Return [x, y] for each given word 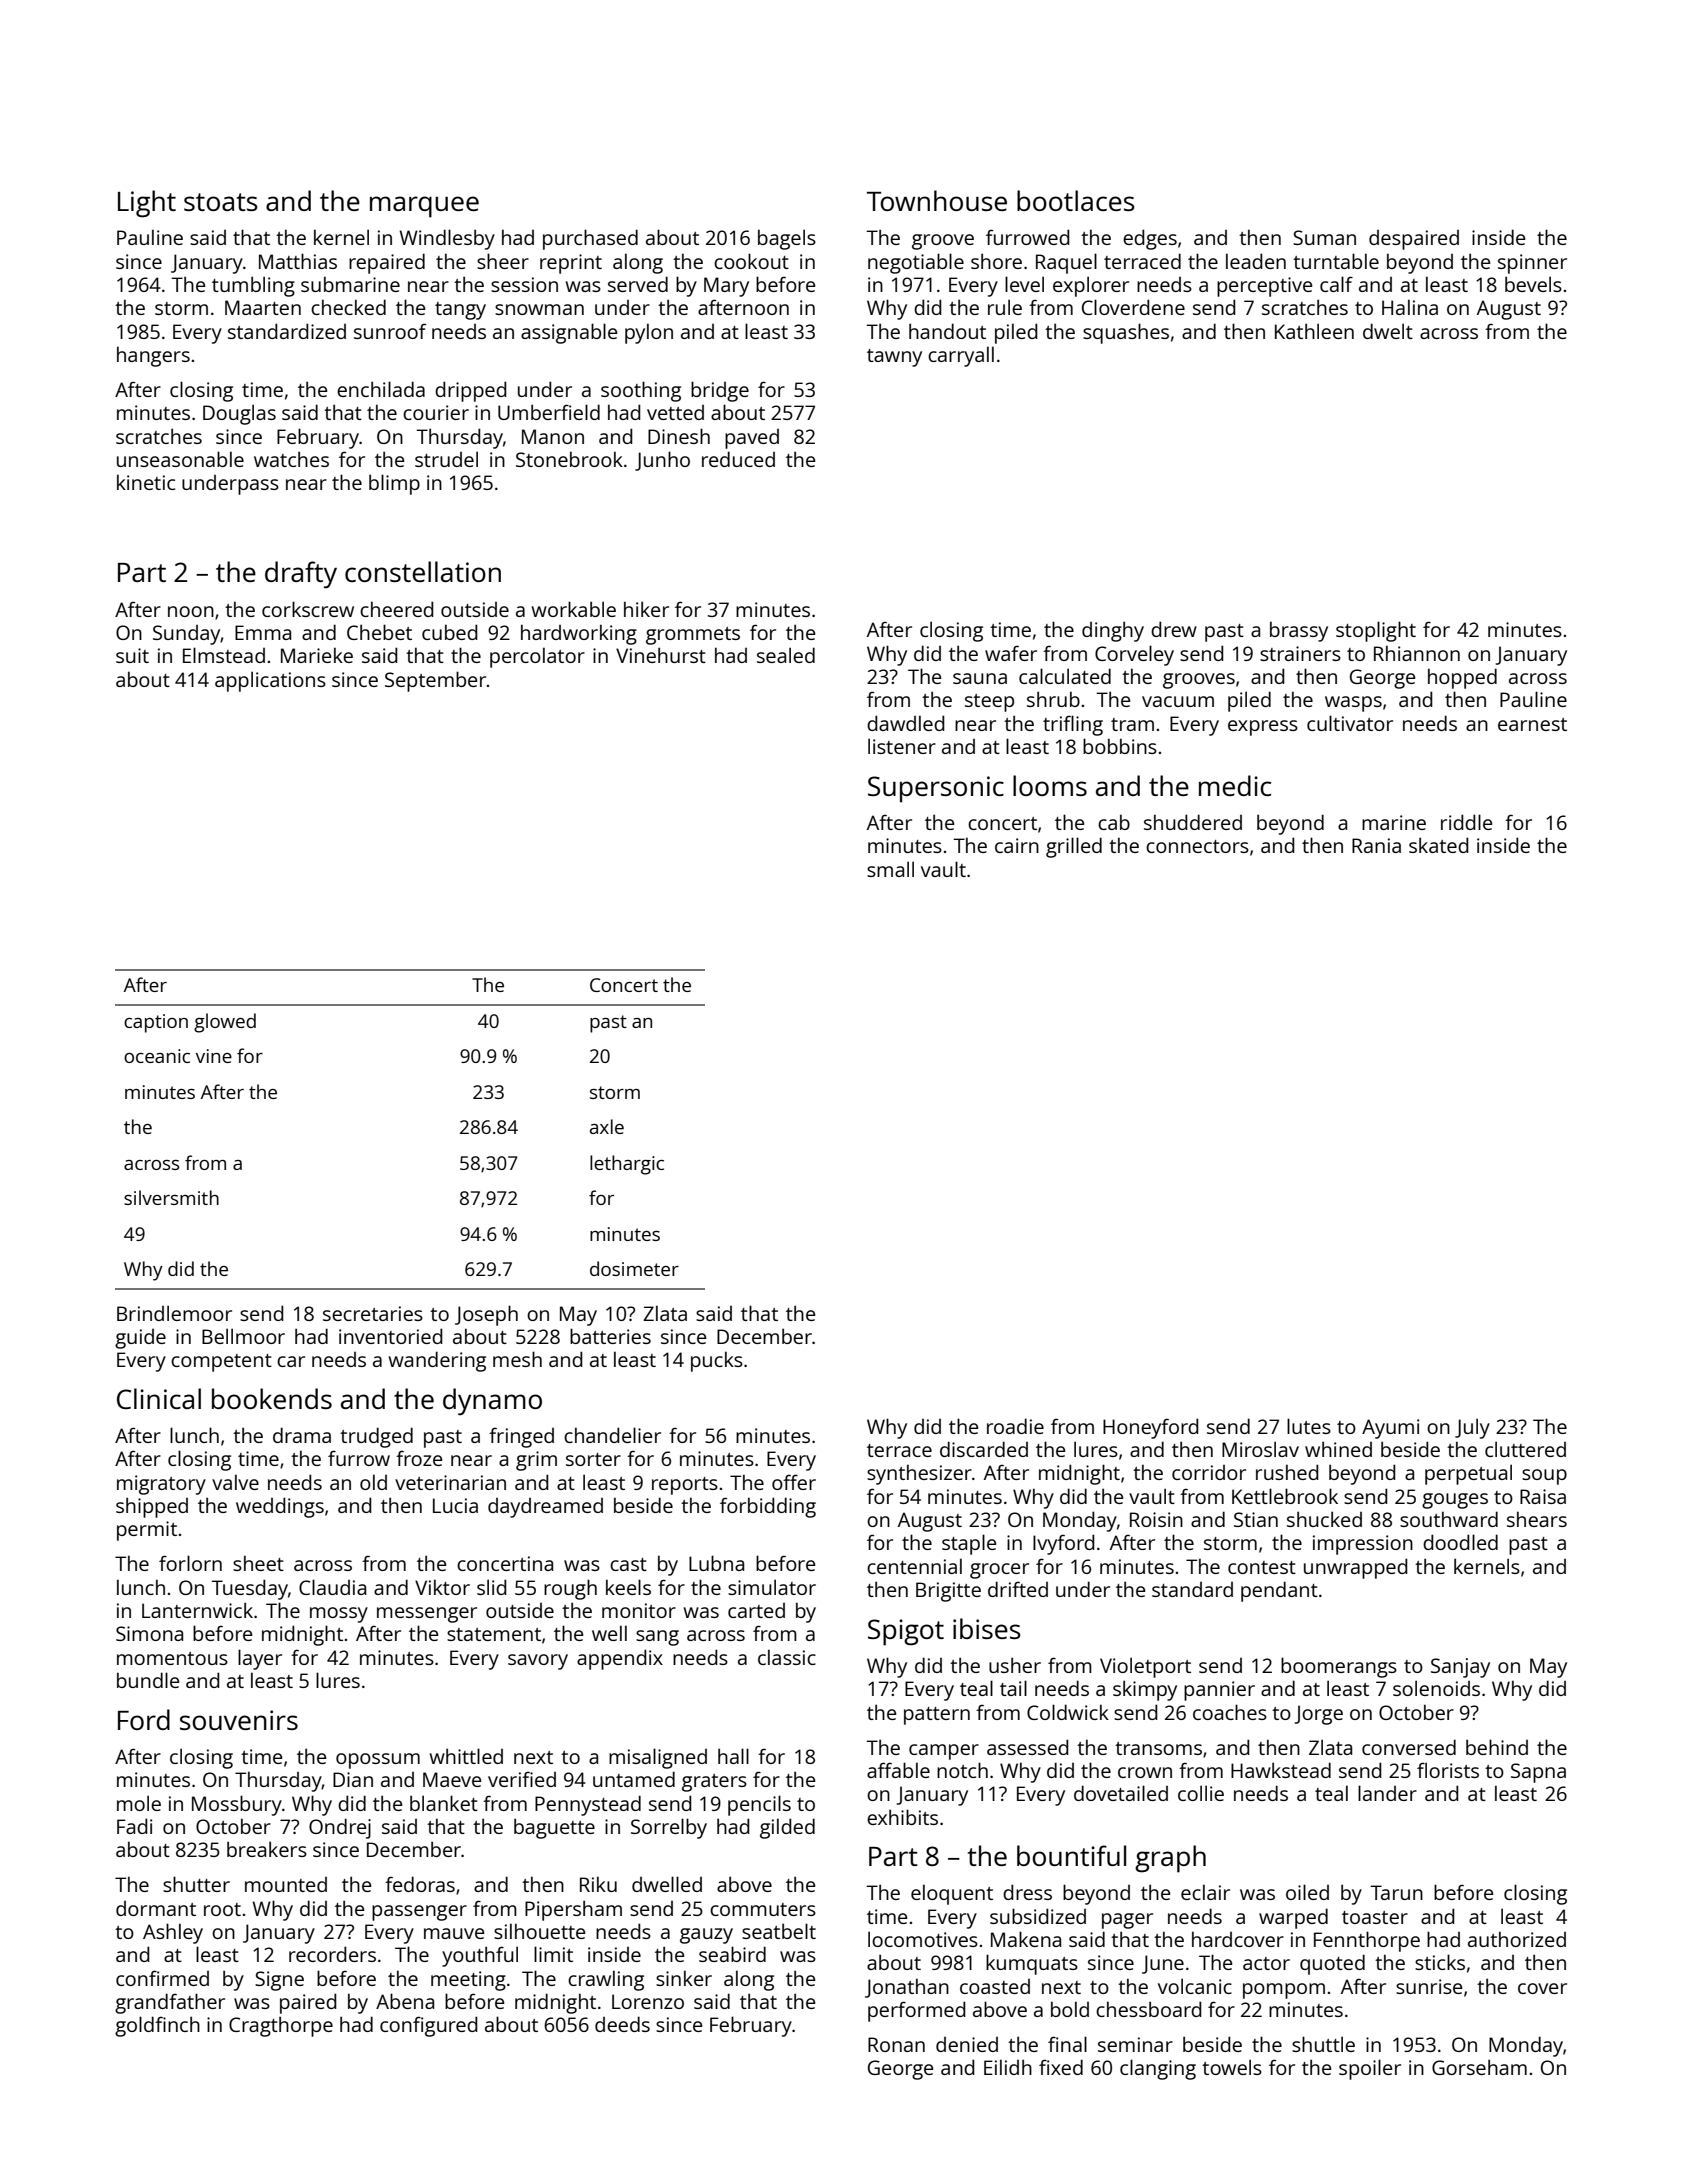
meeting [468, 1981]
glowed [225, 1023]
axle [607, 1126]
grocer [999, 1571]
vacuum [1178, 701]
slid [492, 1587]
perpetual [1468, 1474]
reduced [738, 459]
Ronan [896, 2044]
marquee [424, 207]
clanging [1158, 2069]
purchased [590, 239]
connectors [1197, 846]
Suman [1324, 237]
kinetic [146, 482]
